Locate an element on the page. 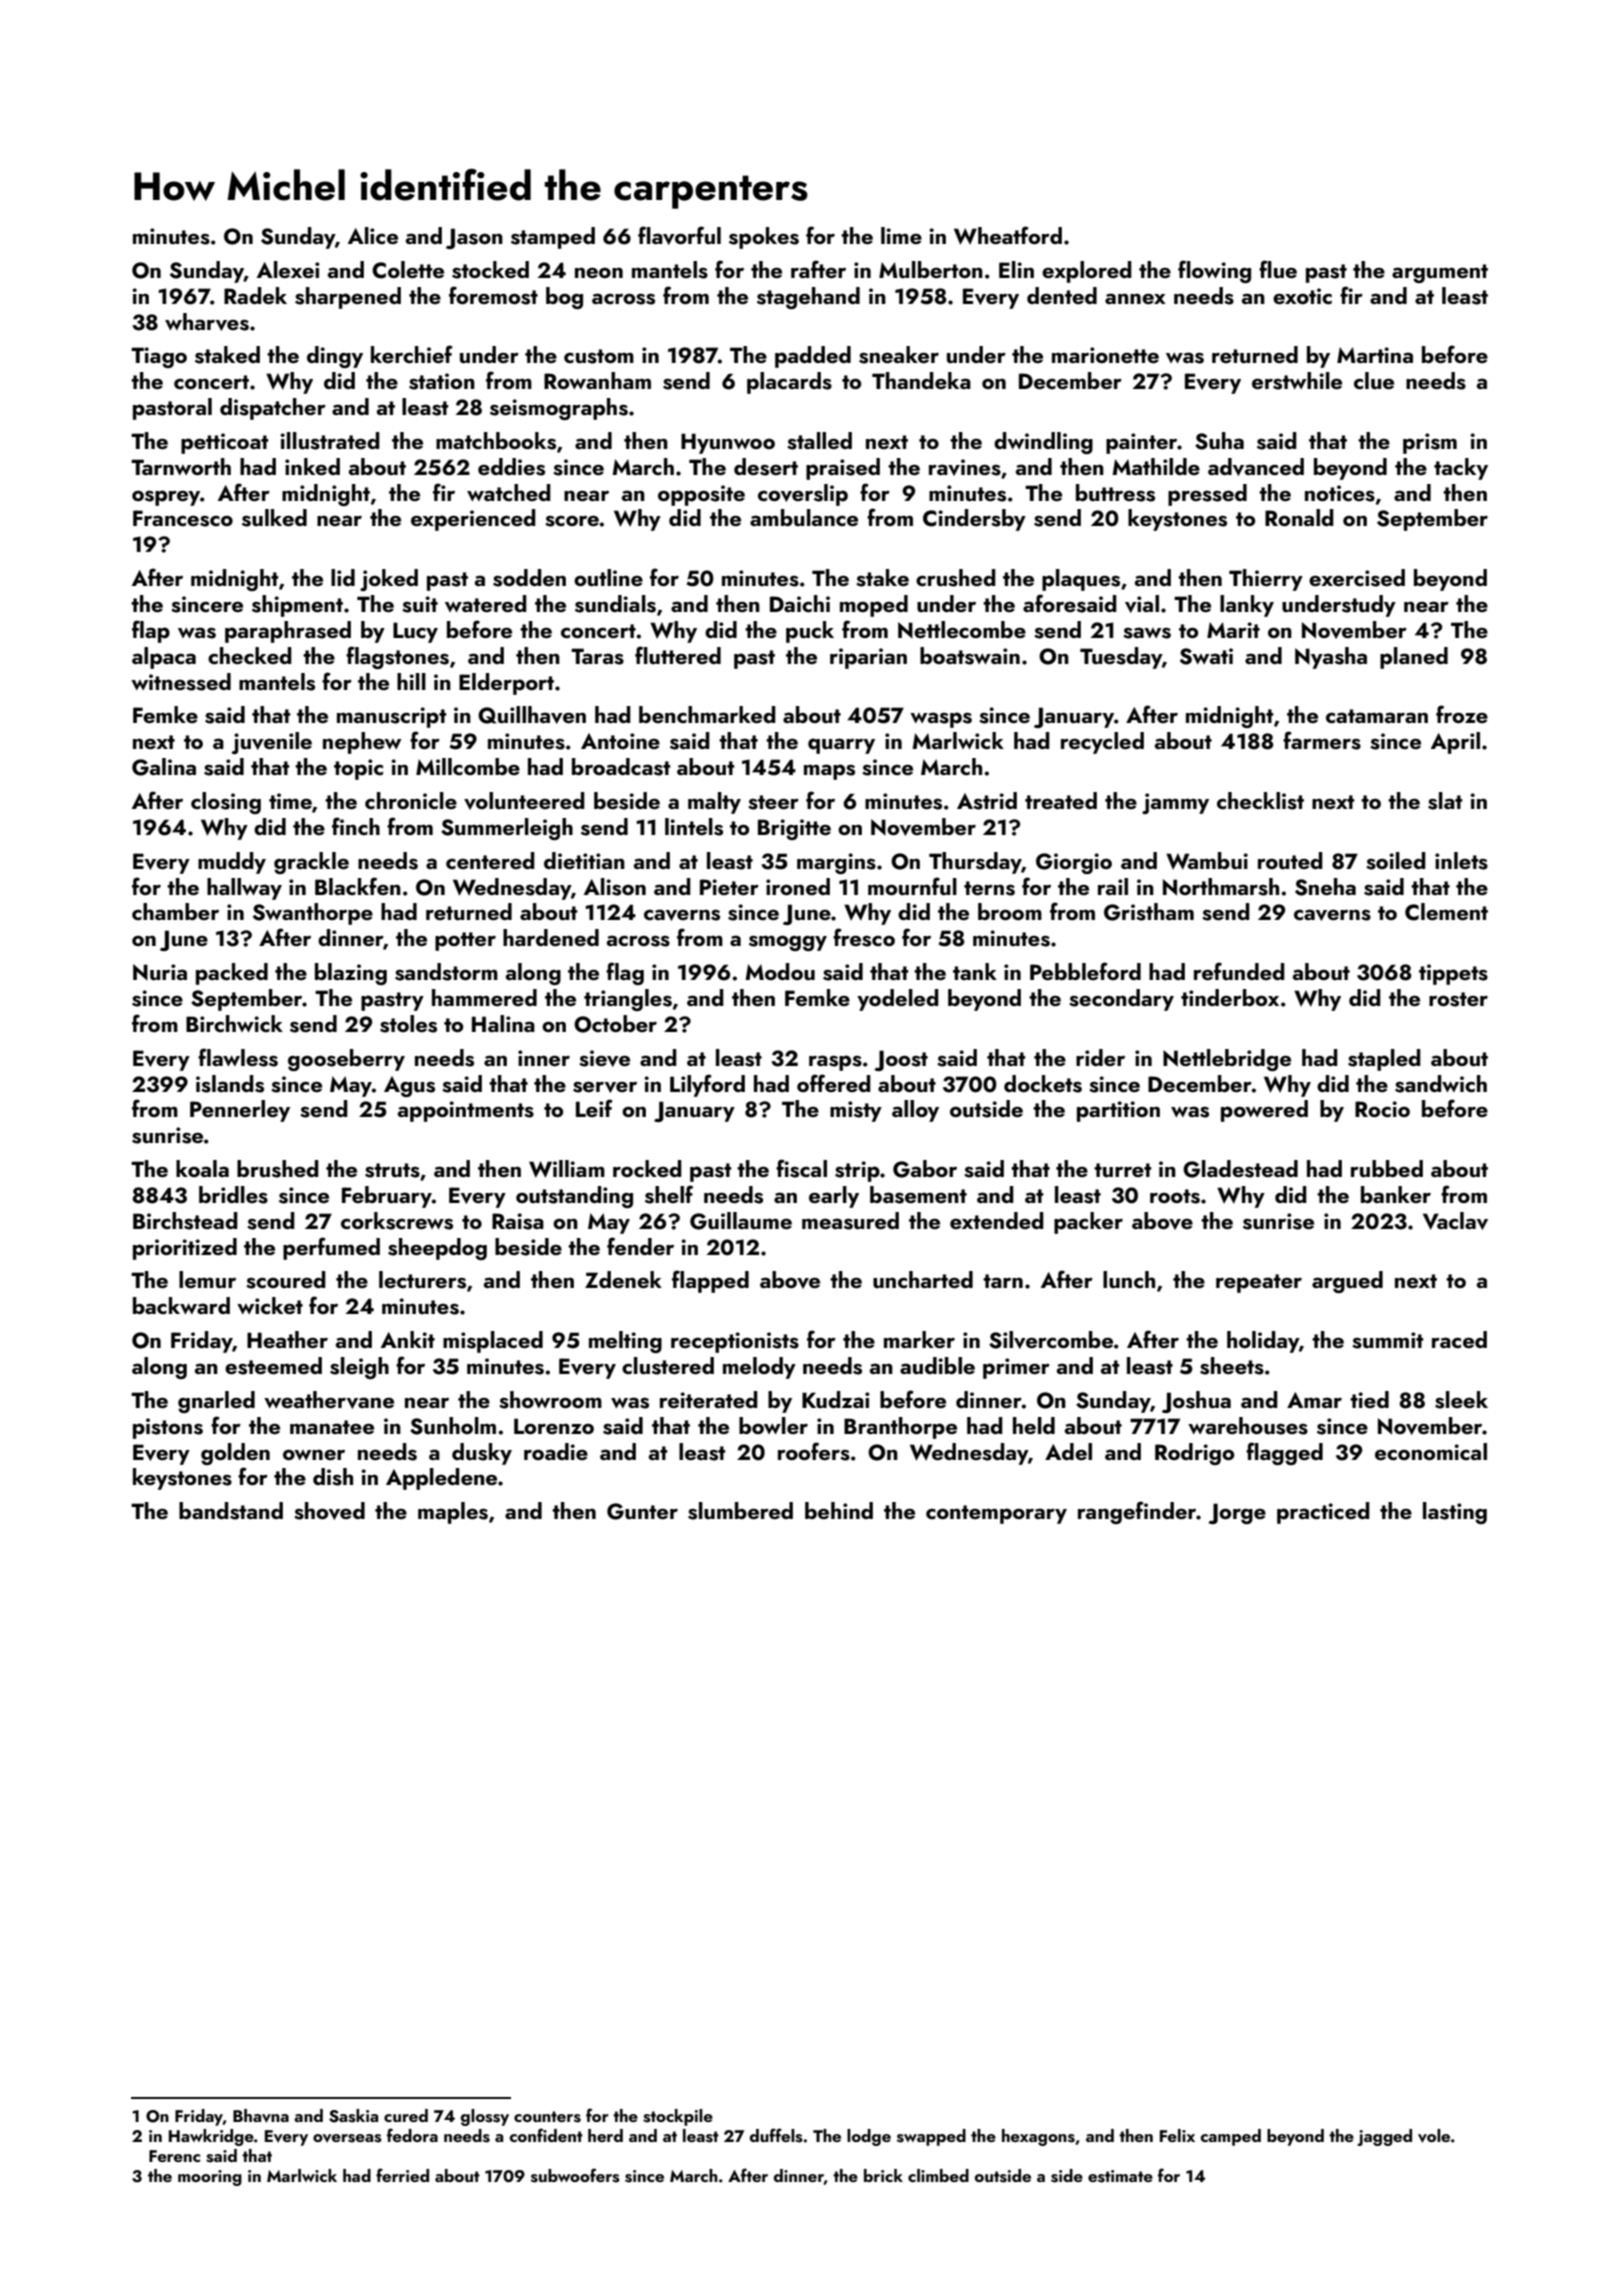 This document has height=2292, width=1620. Francesco is located at coordinates (183, 518).
